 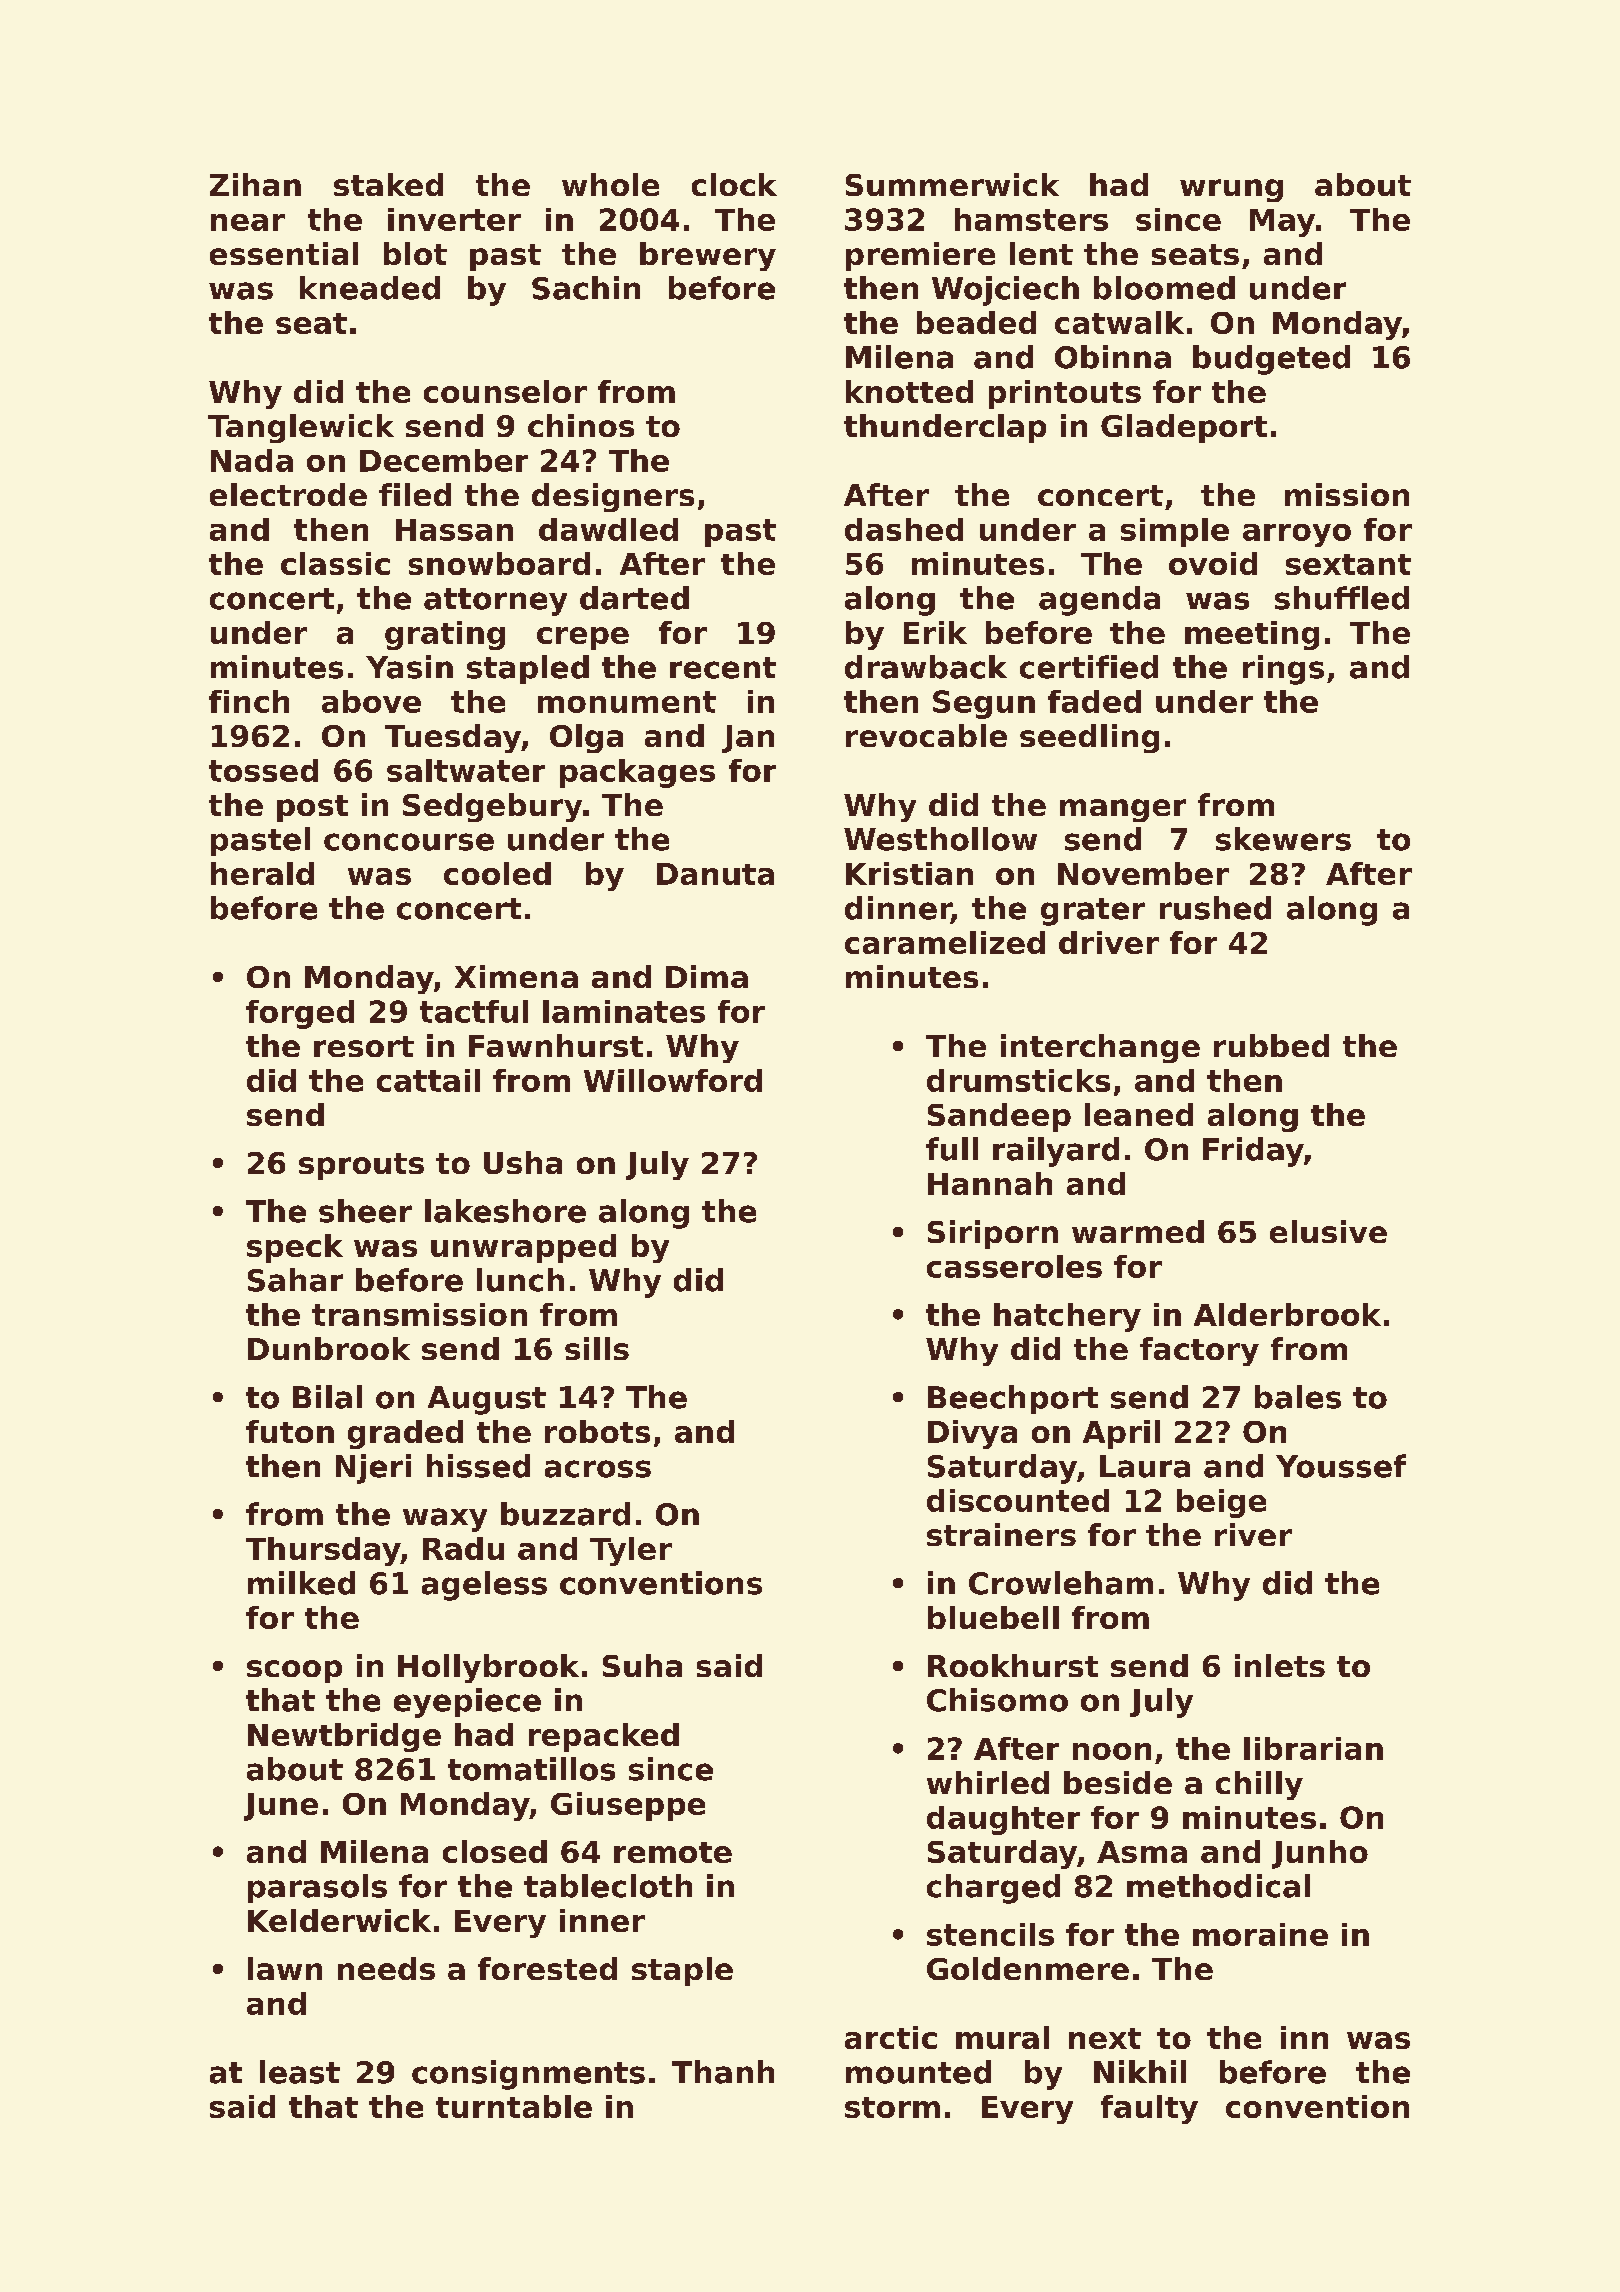 What do you see at coordinates (1280, 1665) in the page?
I see `inlets` at bounding box center [1280, 1665].
